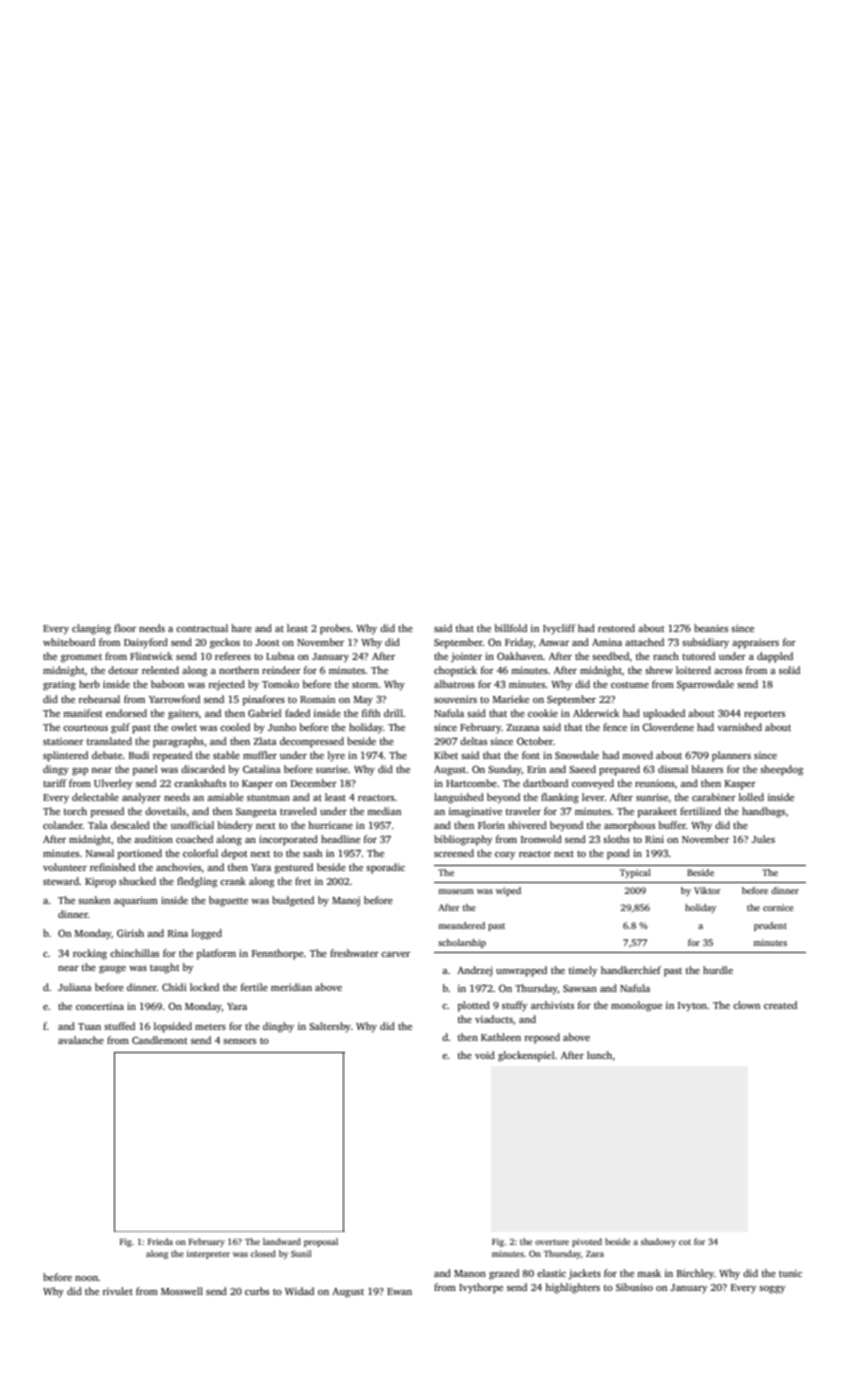 This screenshot has height=1400, width=849. I want to click on rocking, so click(90, 954).
